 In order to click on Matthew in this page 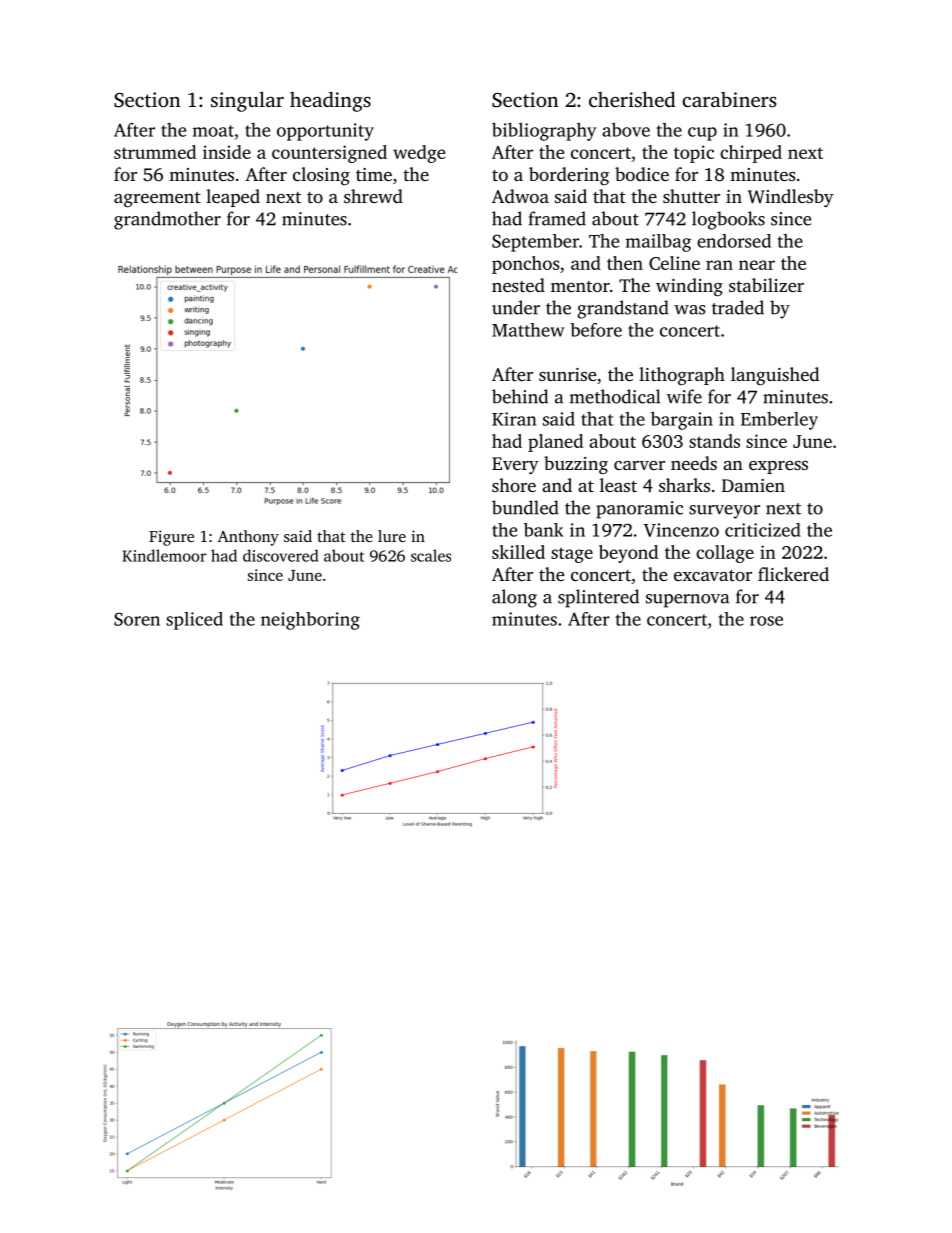, I will do `click(528, 330)`.
